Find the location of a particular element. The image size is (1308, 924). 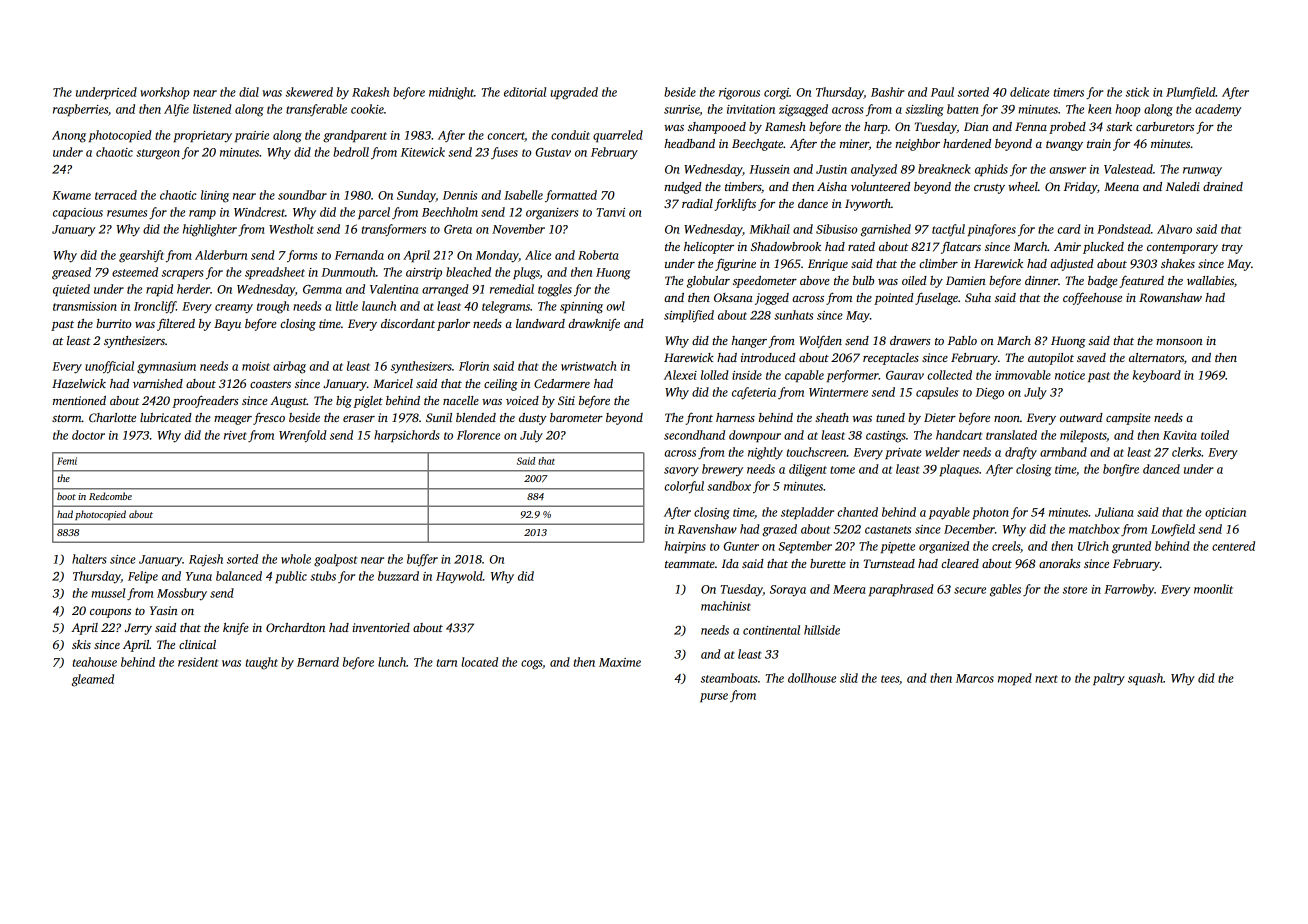

helicopter is located at coordinates (709, 248).
